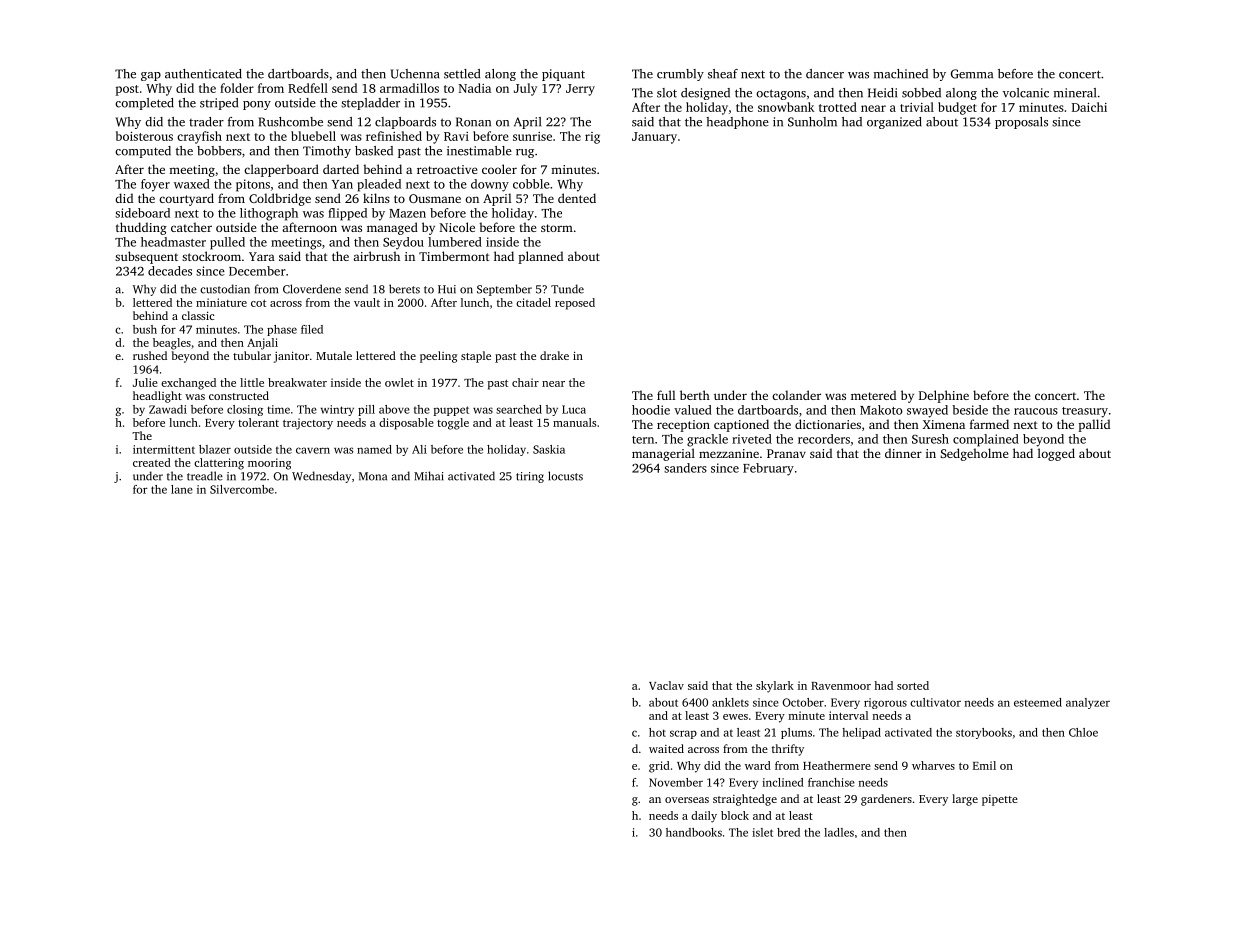  Describe the element at coordinates (666, 685) in the image. I see `Vaclav` at that location.
